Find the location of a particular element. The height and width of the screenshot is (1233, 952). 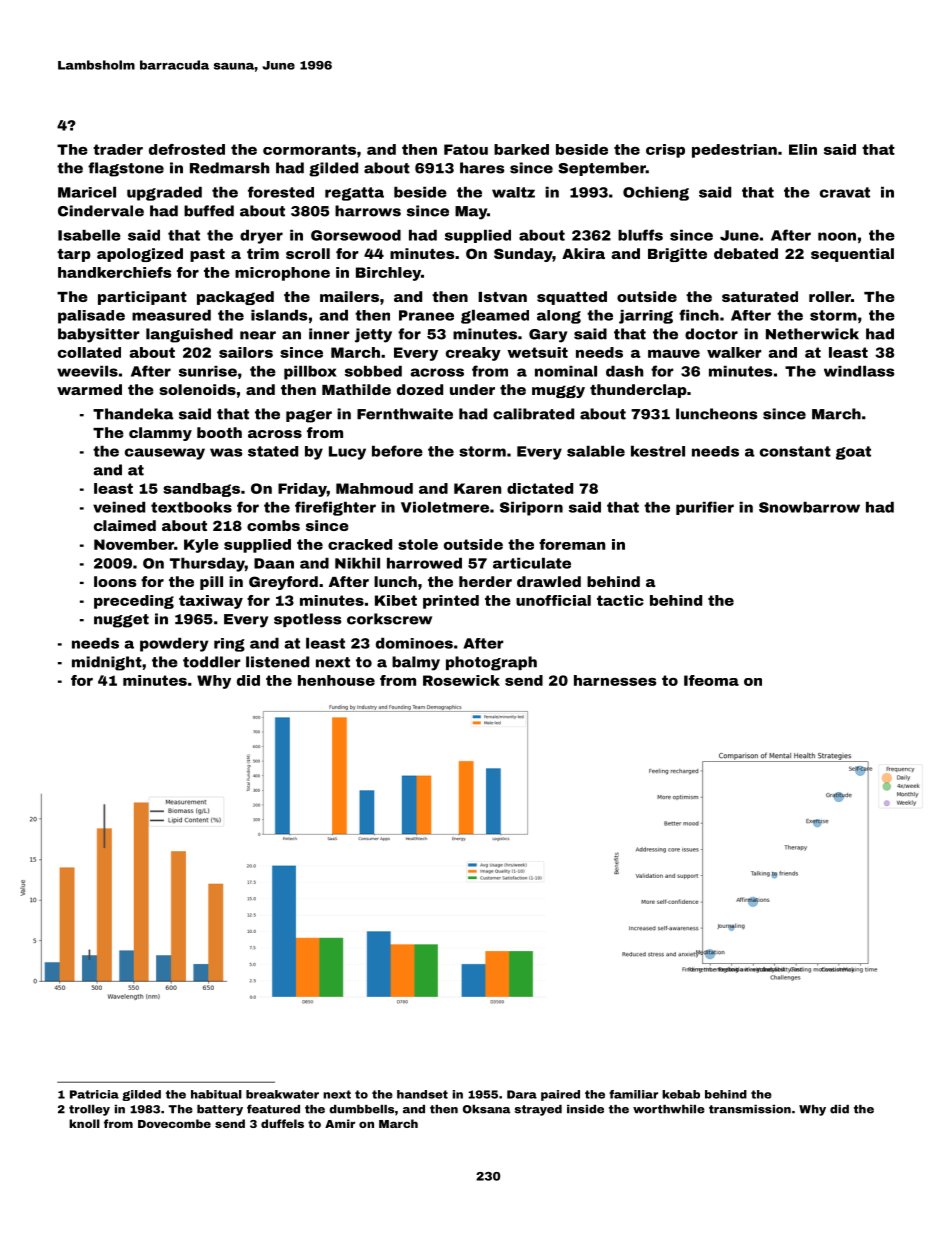

cormorants is located at coordinates (309, 149).
